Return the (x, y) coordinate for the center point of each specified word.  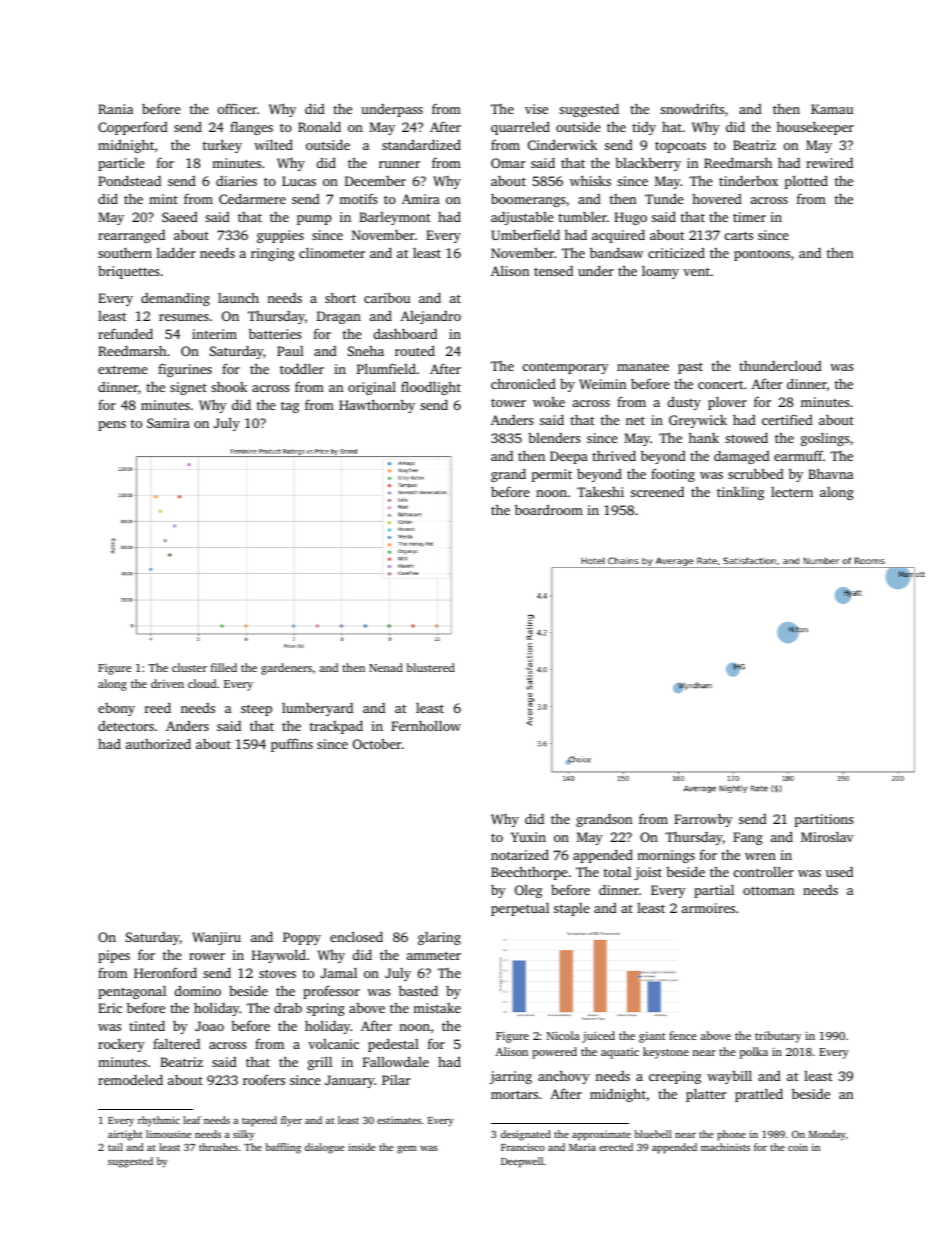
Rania (115, 109)
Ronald (319, 126)
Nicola (563, 1035)
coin (798, 1147)
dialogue (325, 1148)
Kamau (832, 109)
